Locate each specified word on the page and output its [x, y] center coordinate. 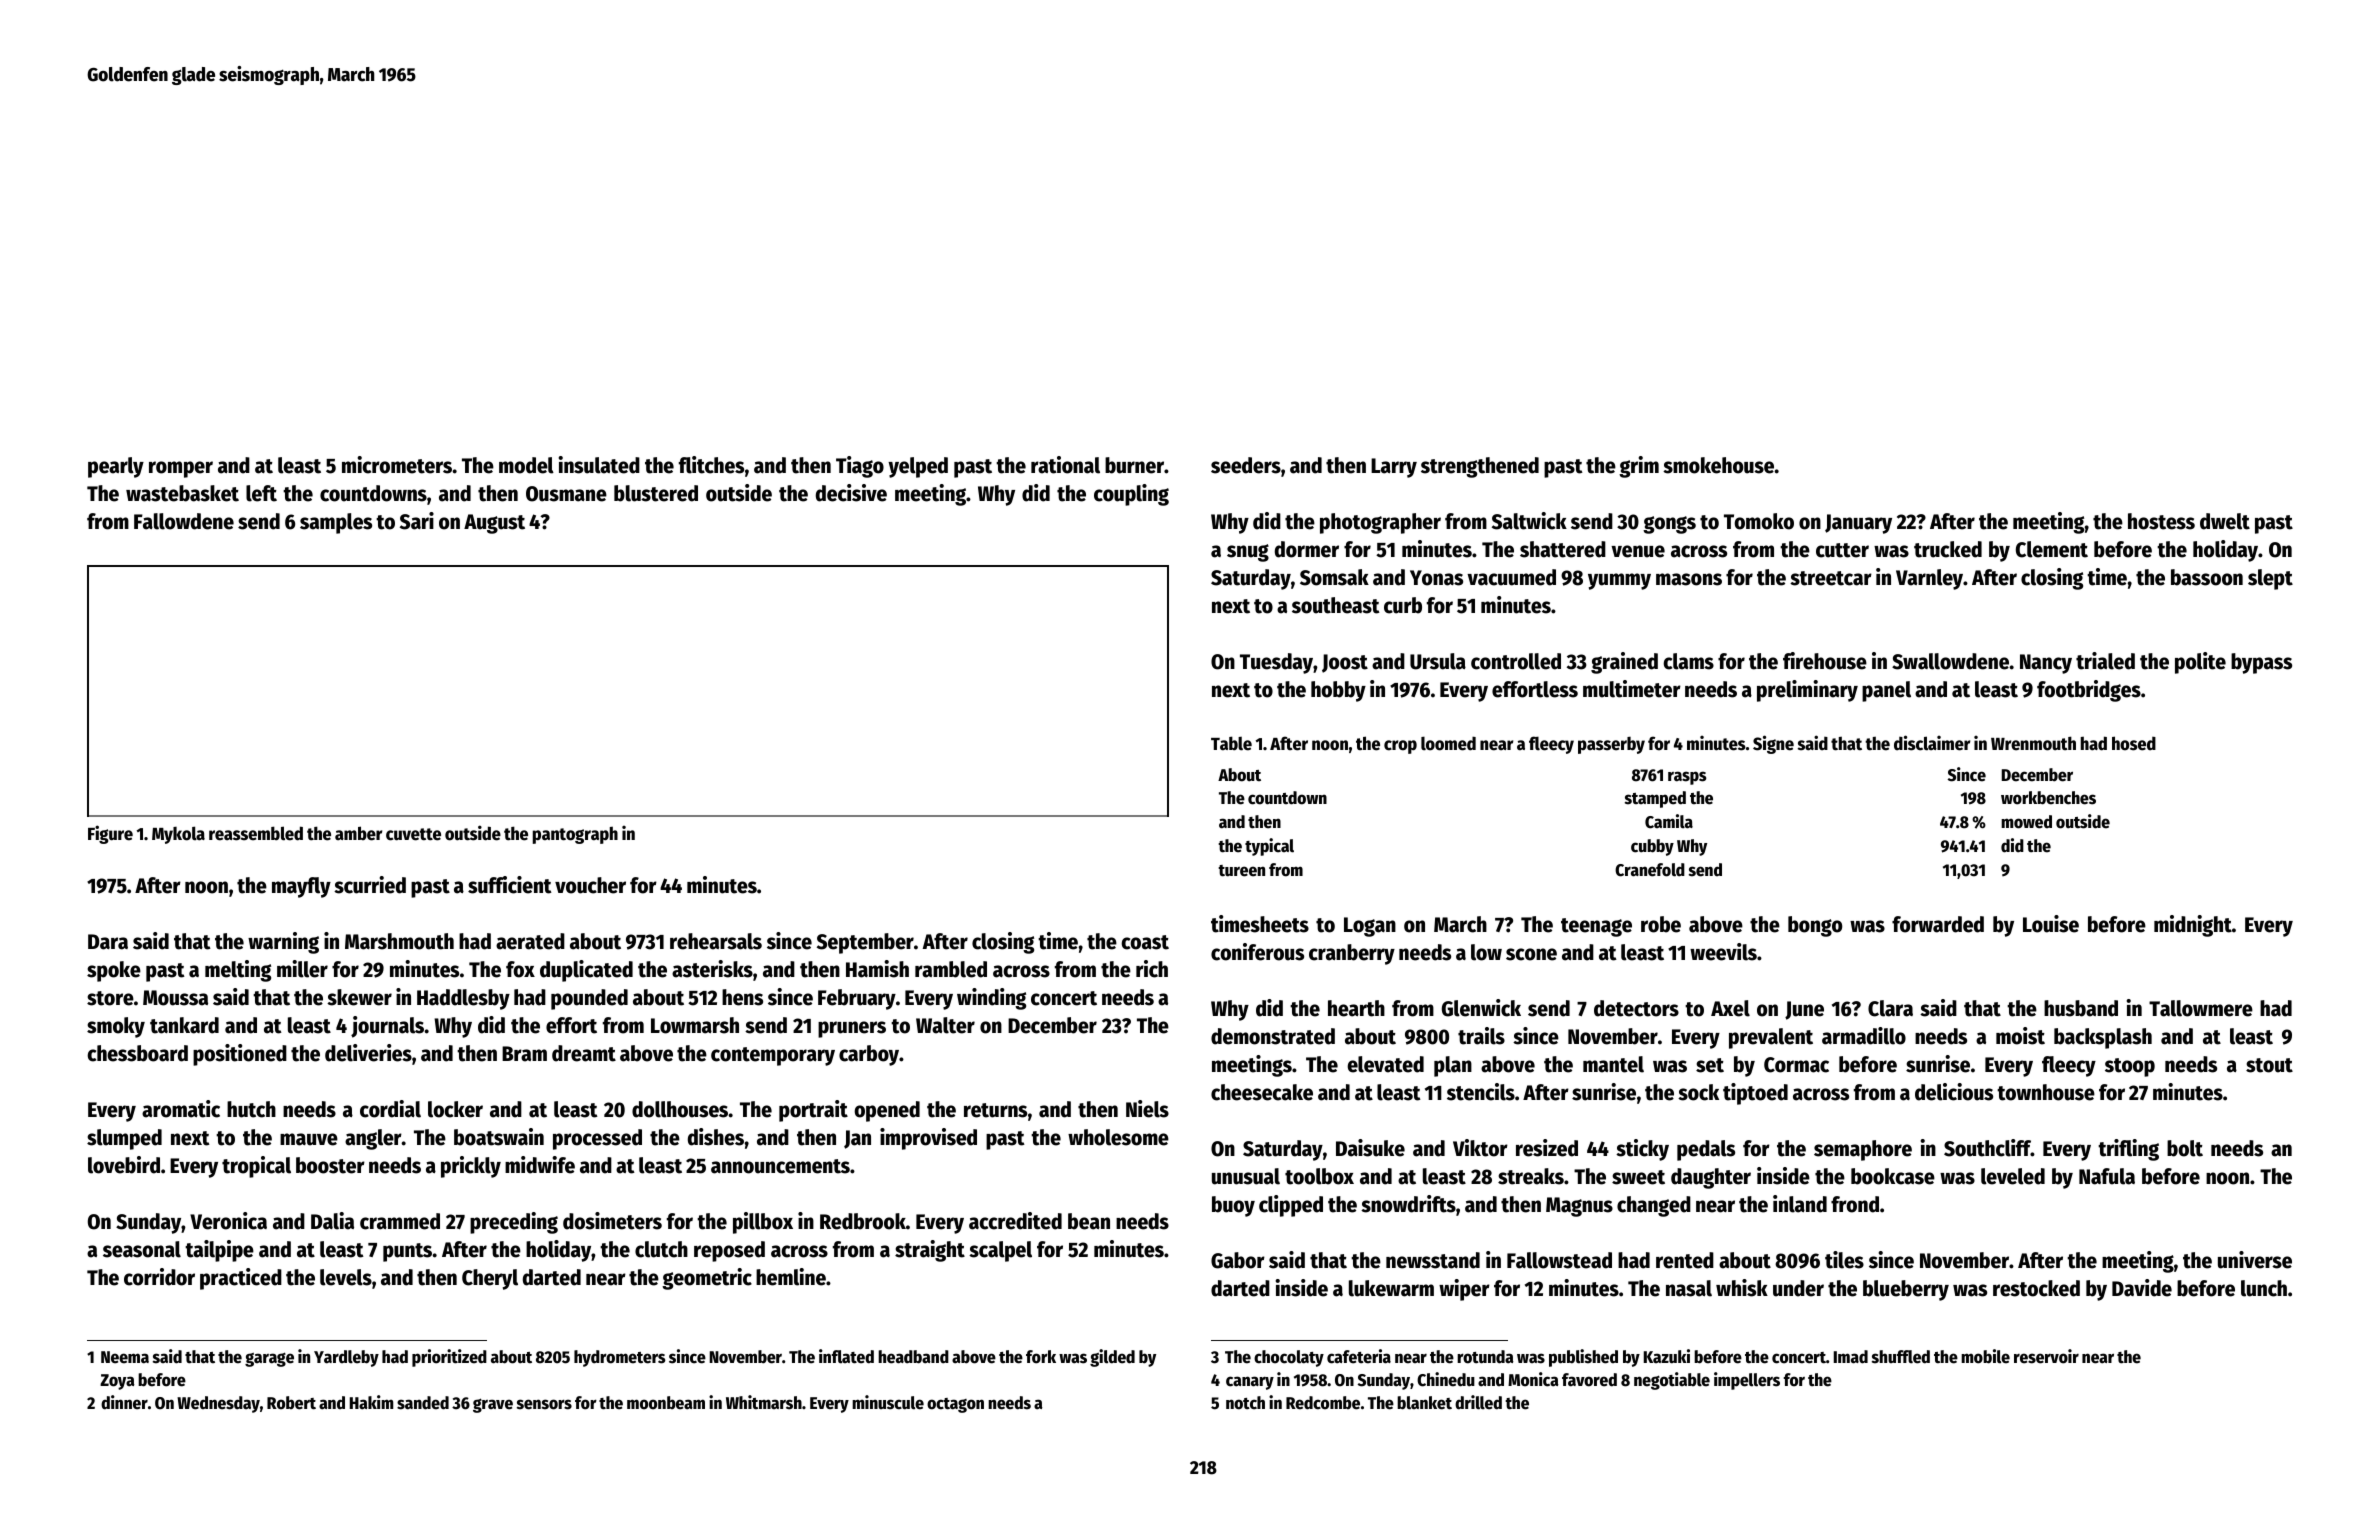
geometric [707, 1279]
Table [1231, 743]
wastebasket [182, 493]
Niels [1147, 1109]
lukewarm [1391, 1288]
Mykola [178, 835]
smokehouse [1719, 465]
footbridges [2089, 691]
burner [1134, 465]
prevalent [1771, 1038]
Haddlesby [463, 999]
